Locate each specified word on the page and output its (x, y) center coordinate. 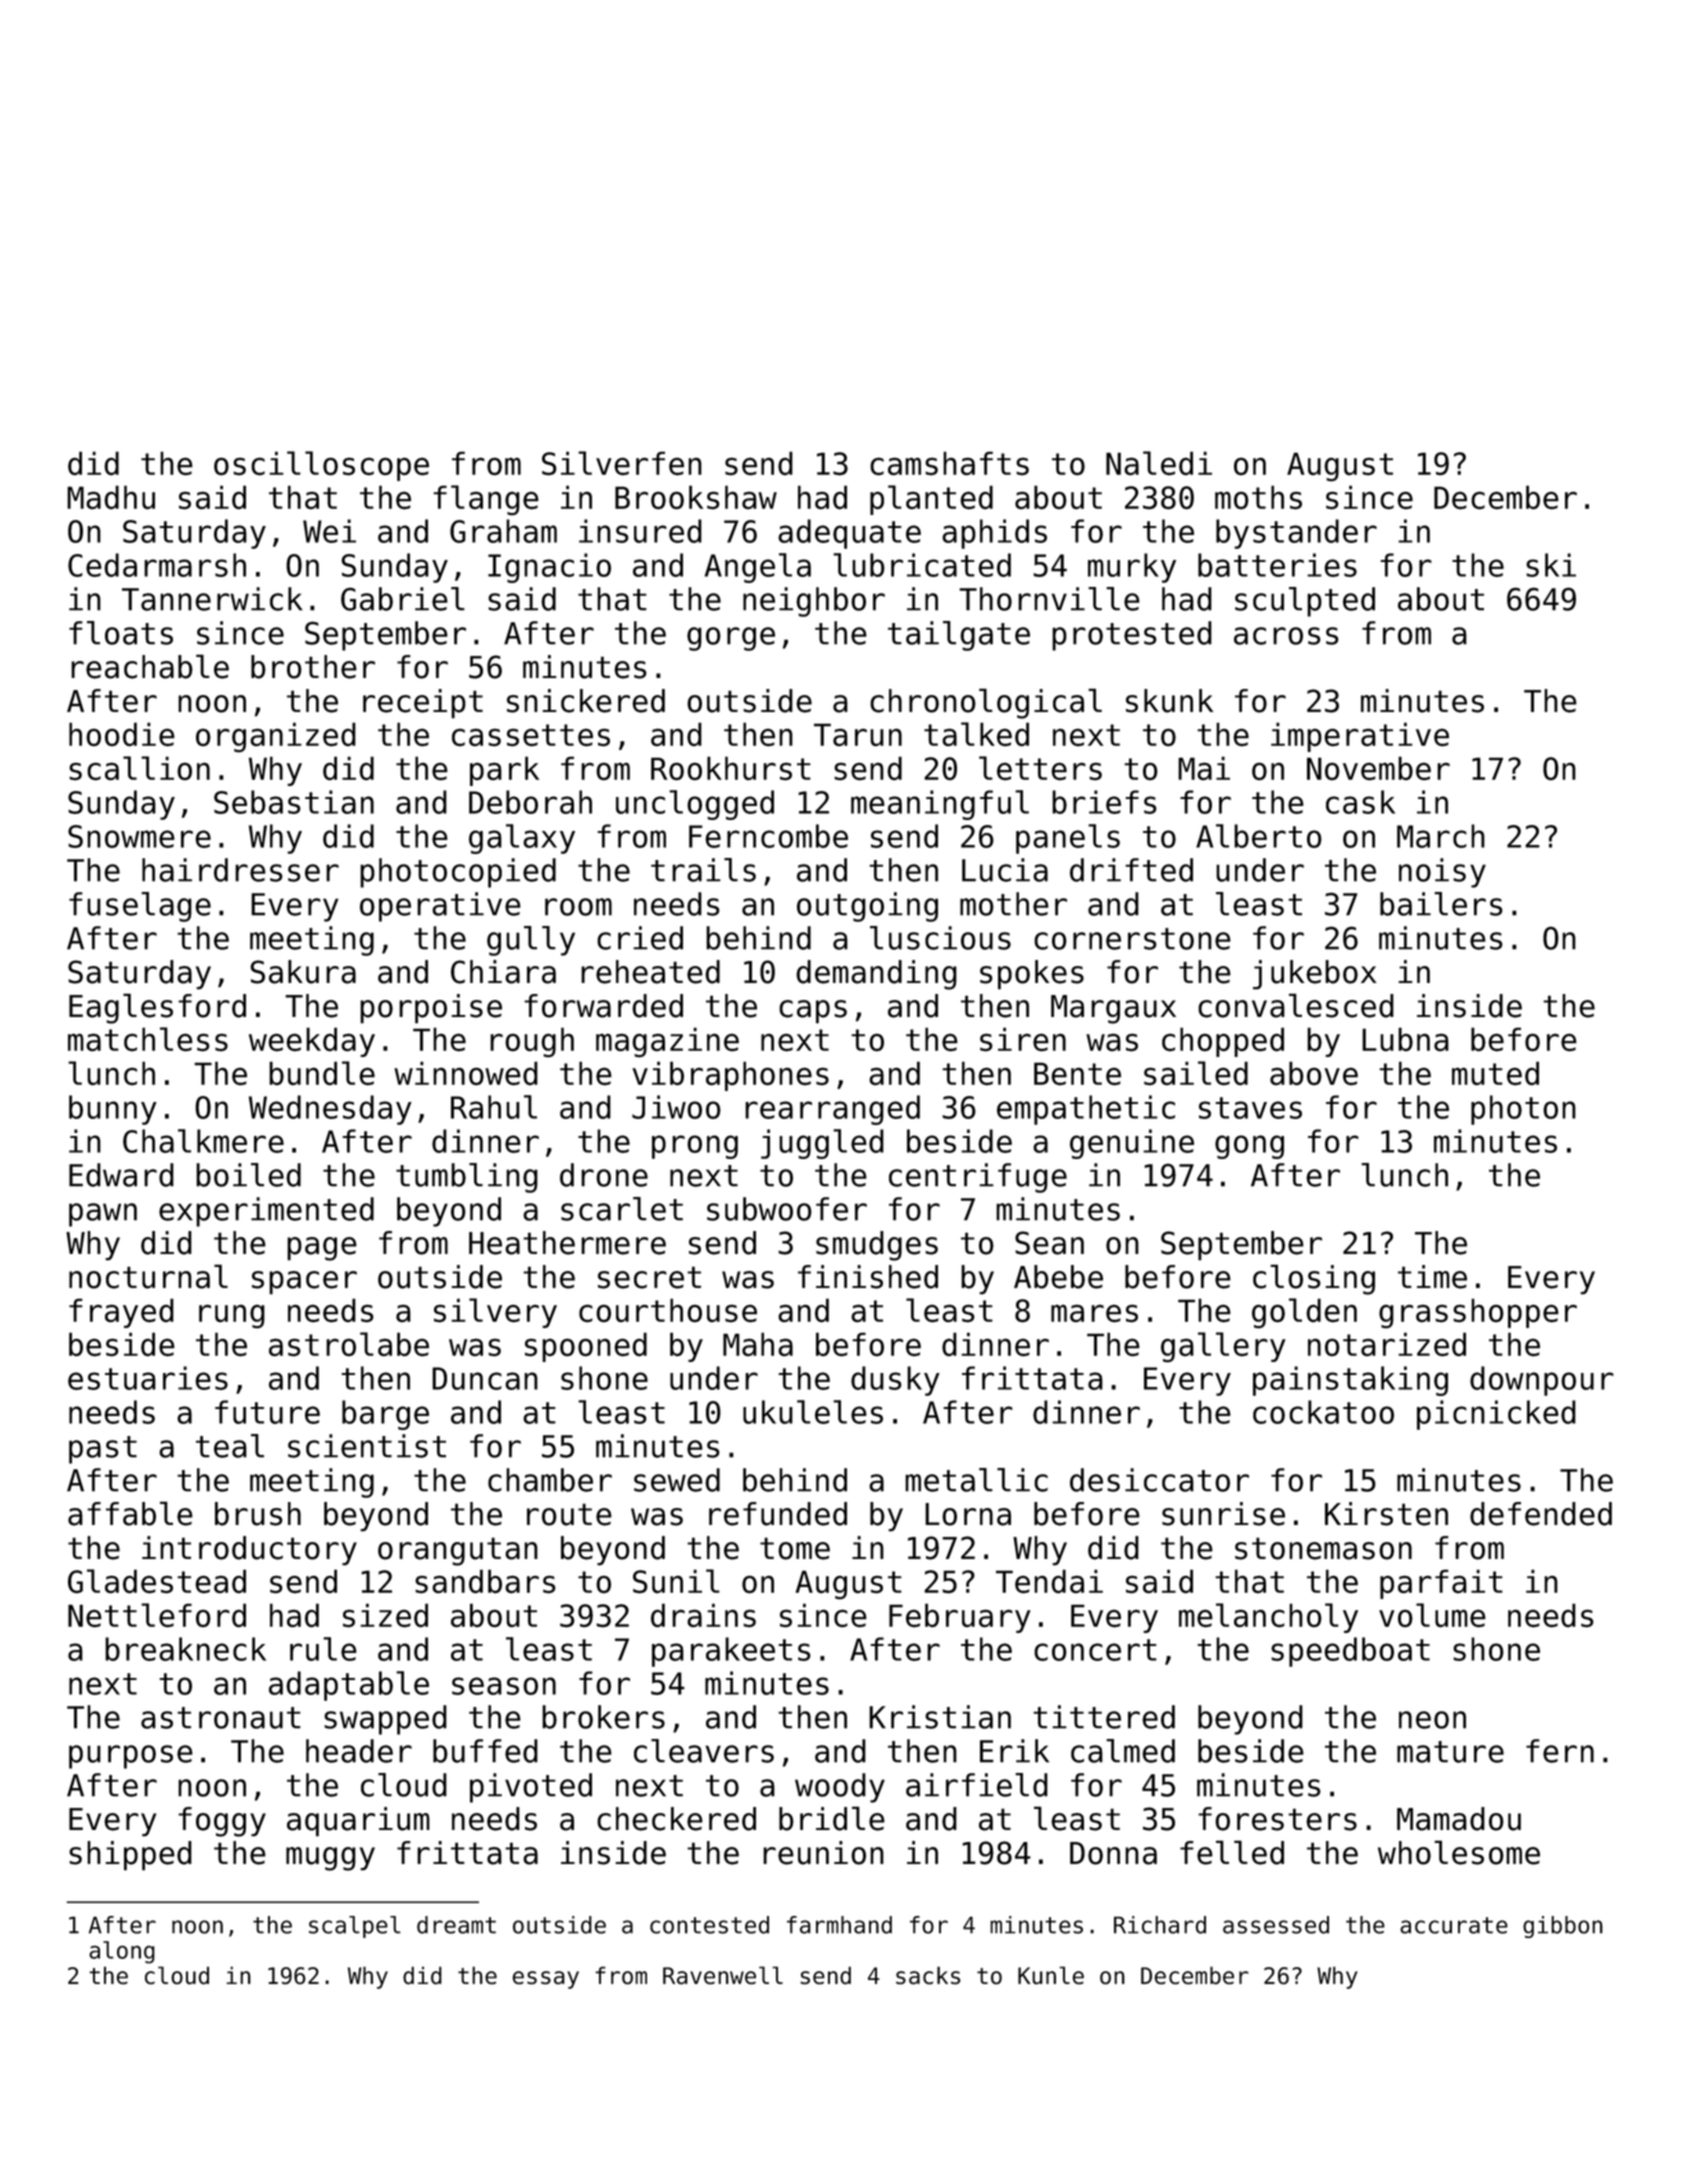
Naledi (1159, 463)
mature (1450, 1752)
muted (1495, 1073)
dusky (895, 1381)
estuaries (148, 1378)
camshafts (949, 463)
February (960, 1618)
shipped (130, 1856)
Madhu (111, 497)
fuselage (140, 907)
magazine (667, 1042)
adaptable (349, 1686)
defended (1541, 1514)
